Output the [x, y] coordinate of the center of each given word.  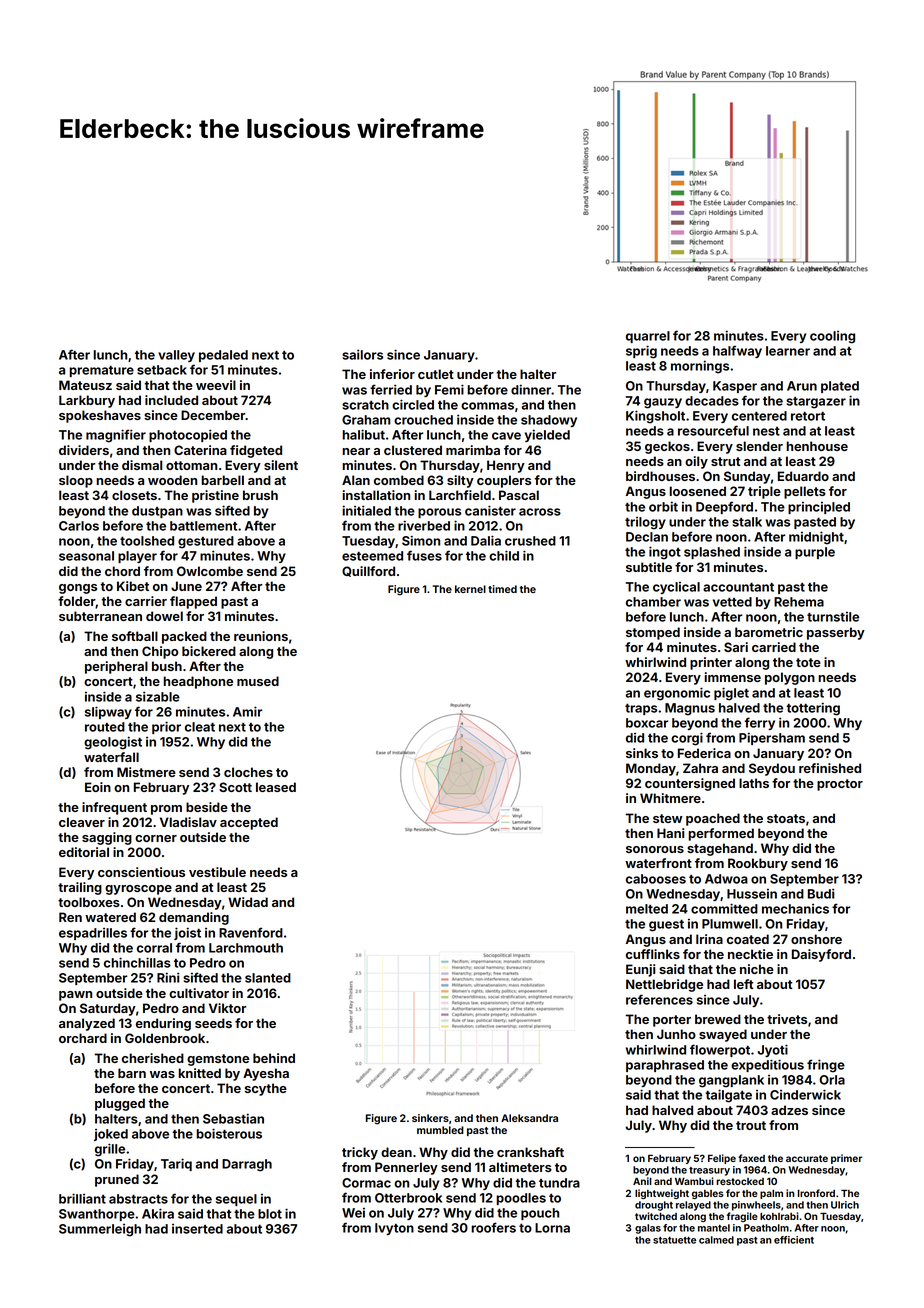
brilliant [82, 1198]
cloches [248, 772]
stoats [786, 818]
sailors [362, 354]
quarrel [648, 337]
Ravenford [251, 932]
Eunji [640, 970]
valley [176, 356]
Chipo [160, 652]
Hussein [752, 894]
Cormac [366, 1183]
